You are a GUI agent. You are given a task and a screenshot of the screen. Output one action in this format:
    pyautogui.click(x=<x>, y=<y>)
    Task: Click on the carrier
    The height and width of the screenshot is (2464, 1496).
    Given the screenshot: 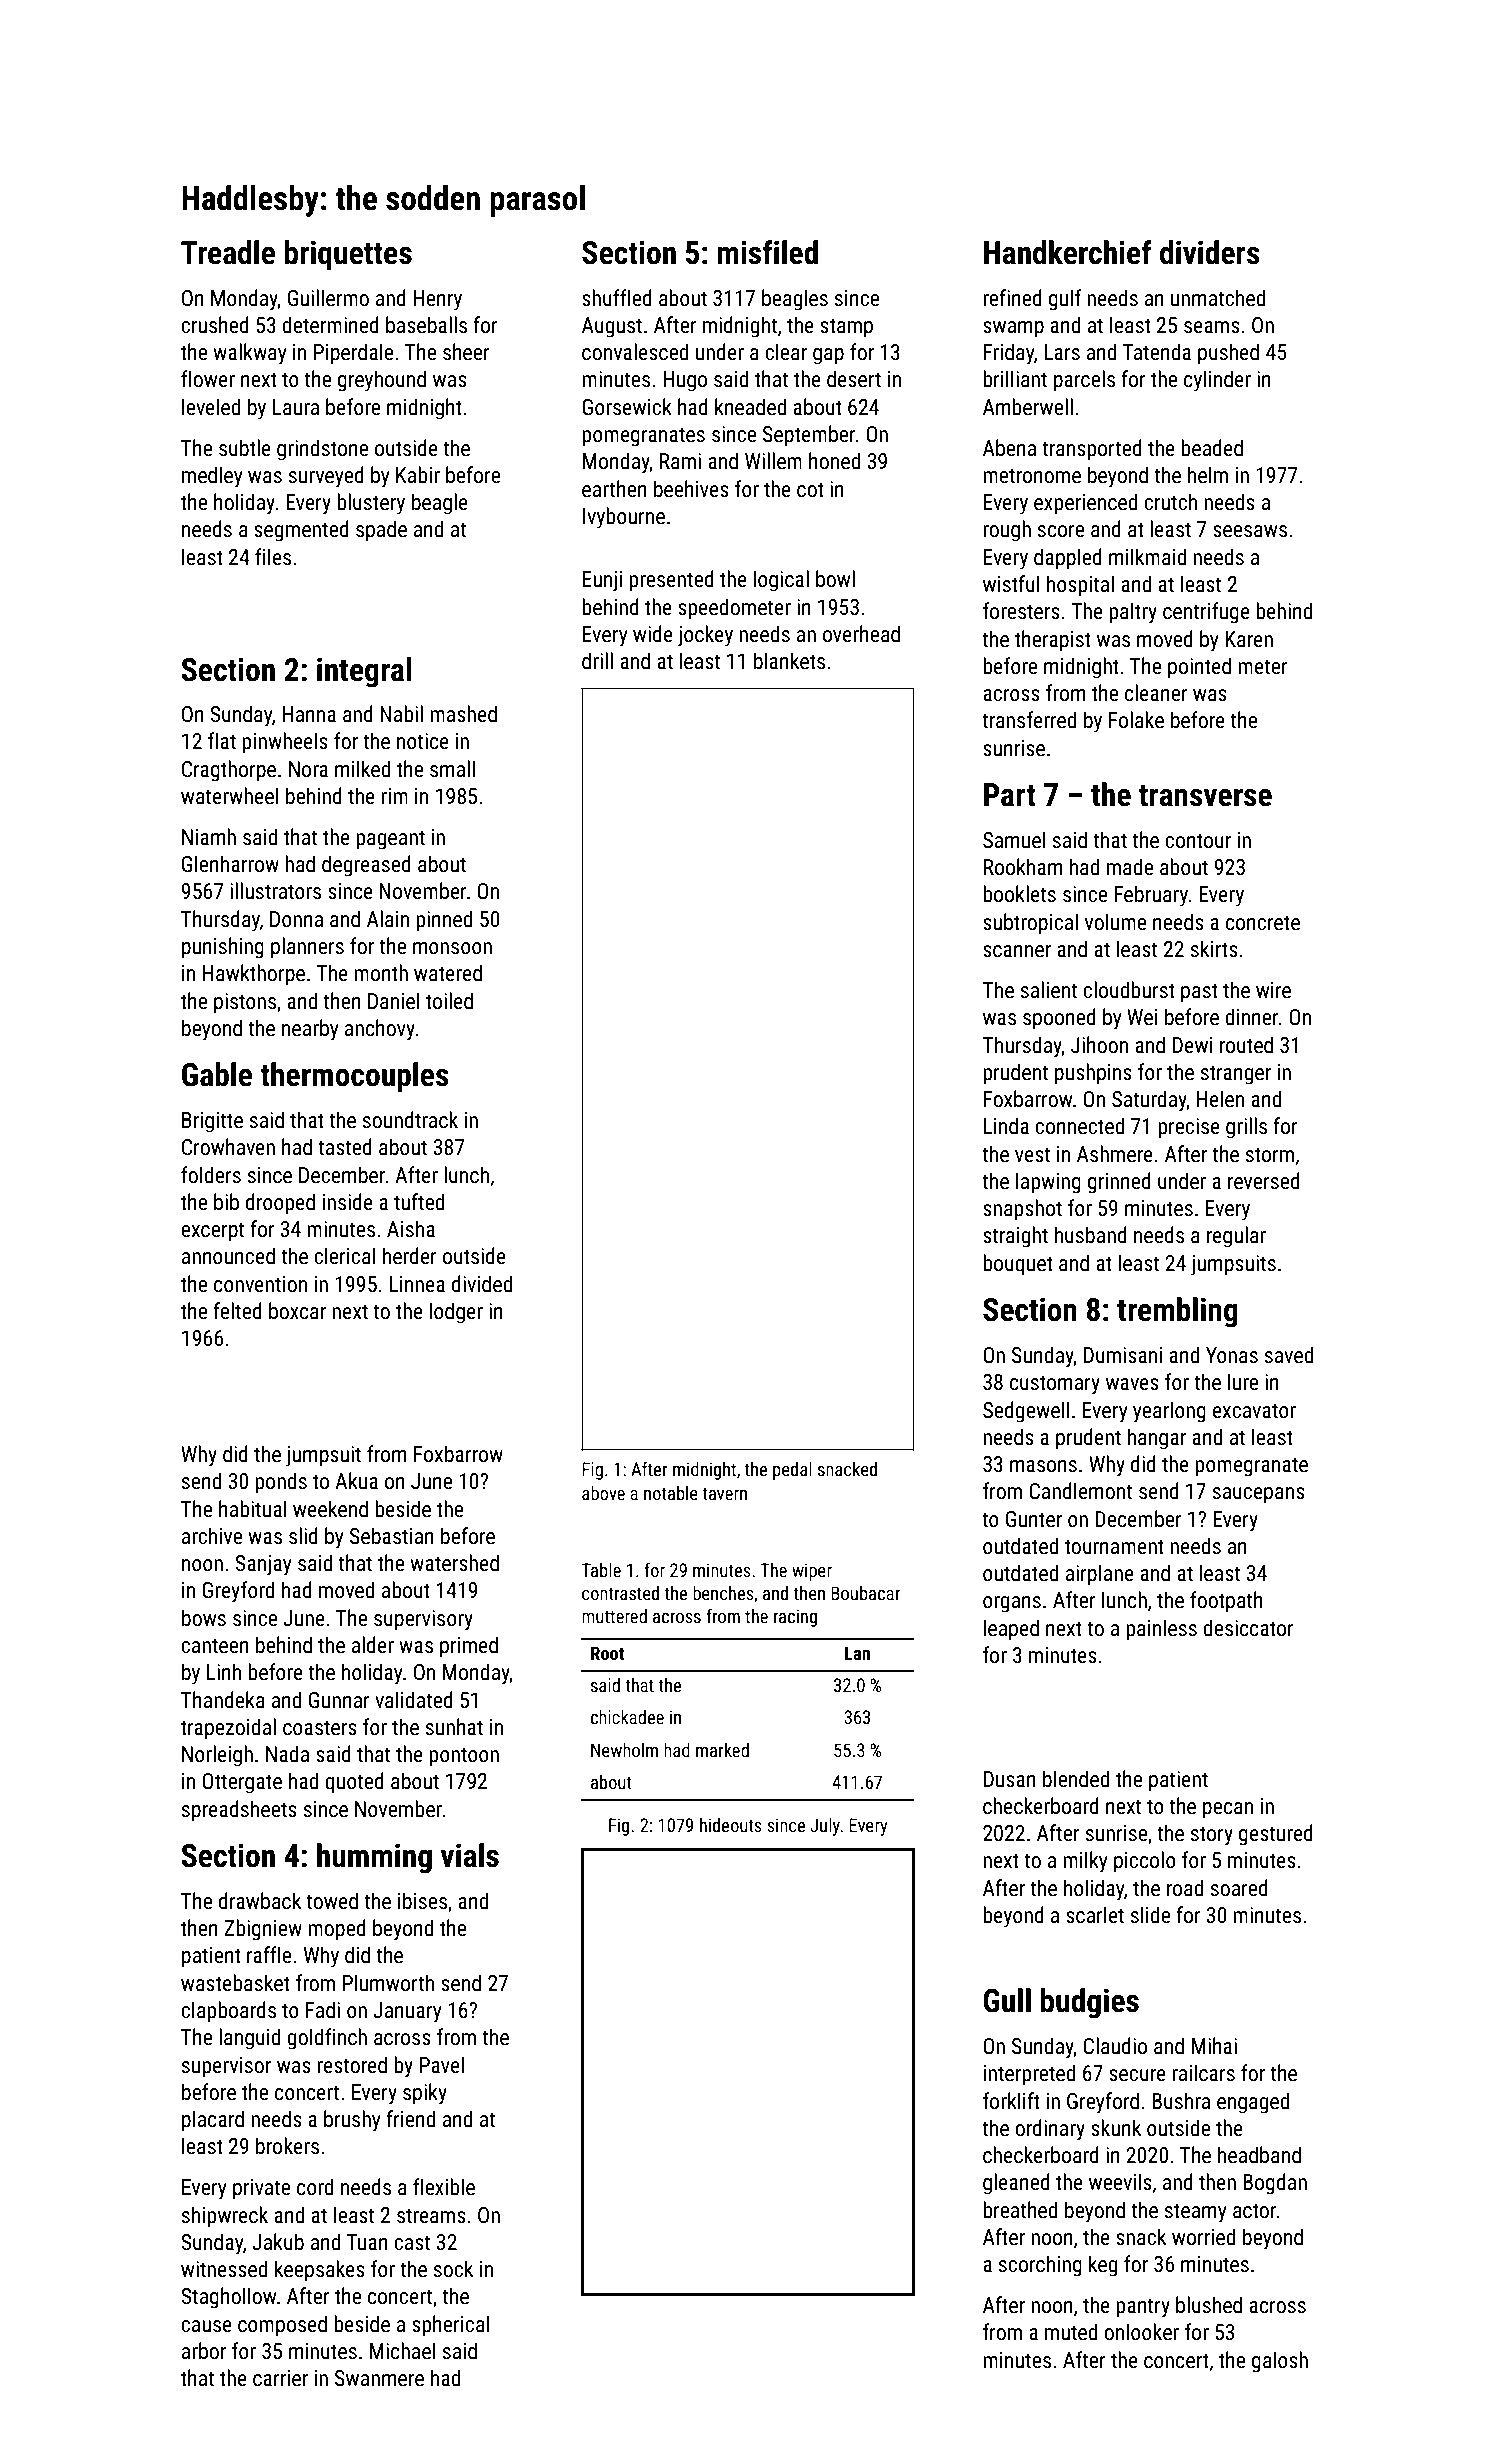 What is the action you would take?
    pyautogui.click(x=280, y=2378)
